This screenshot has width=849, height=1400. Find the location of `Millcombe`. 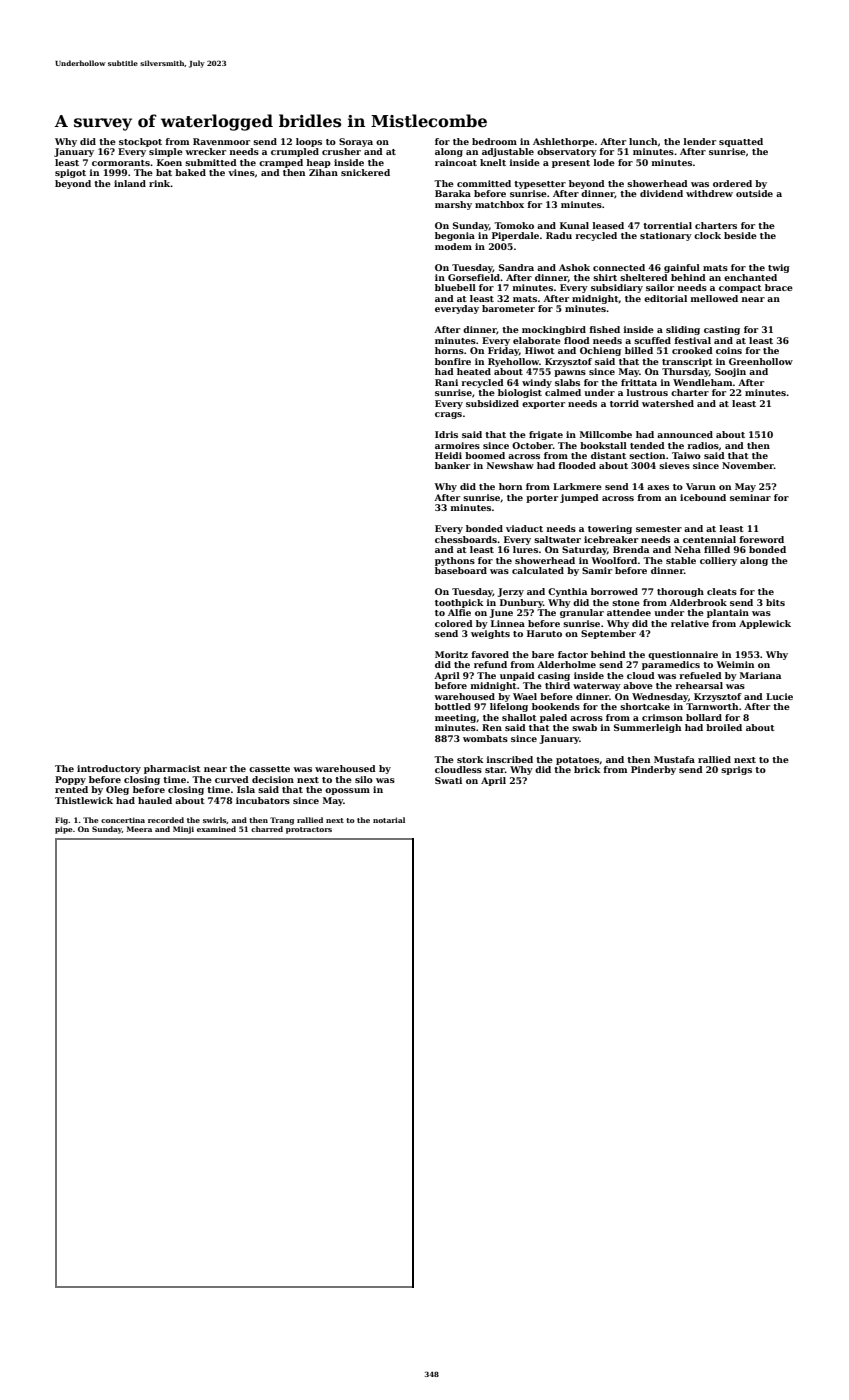

Millcombe is located at coordinates (606, 434).
